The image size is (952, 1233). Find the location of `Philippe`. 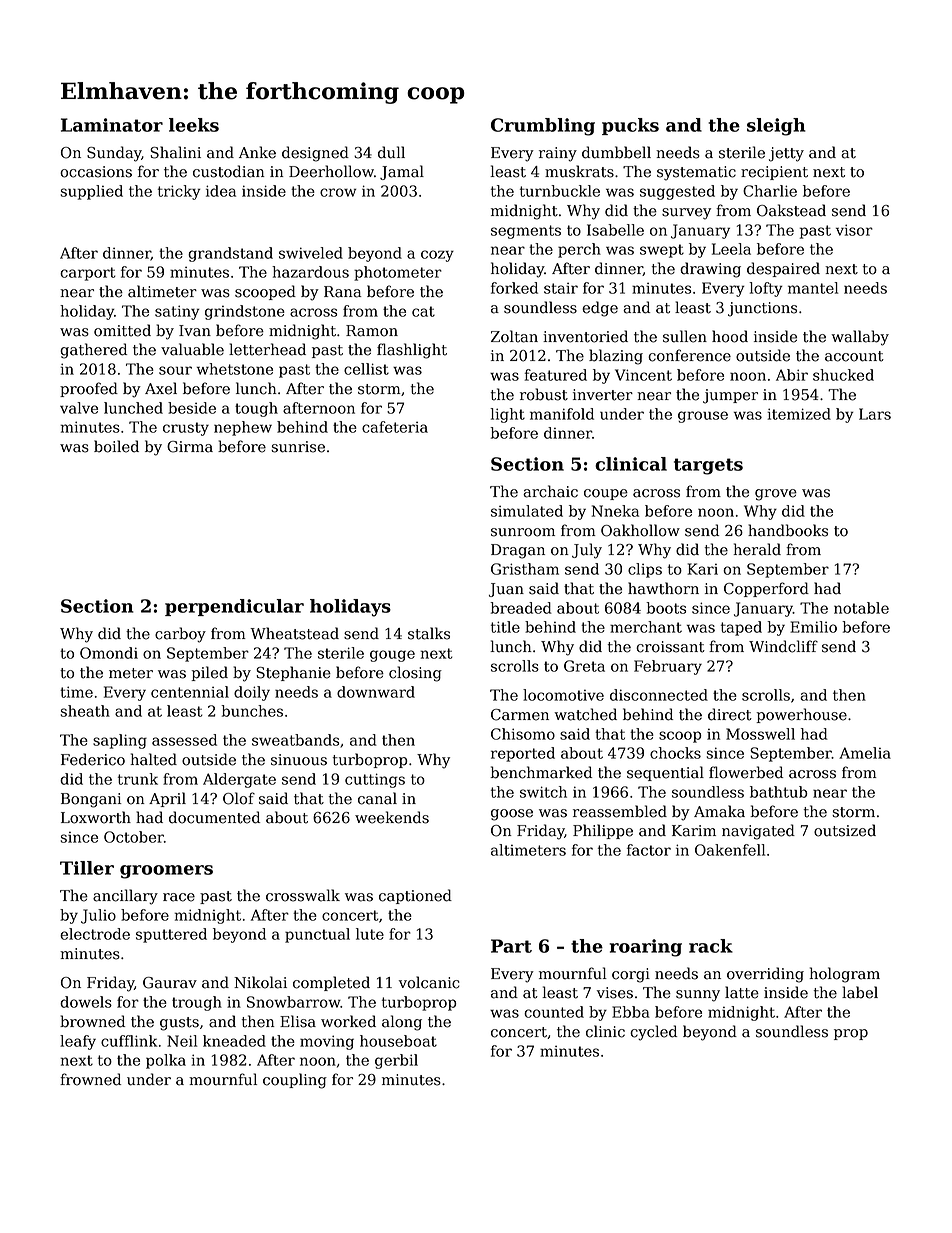

Philippe is located at coordinates (603, 831).
